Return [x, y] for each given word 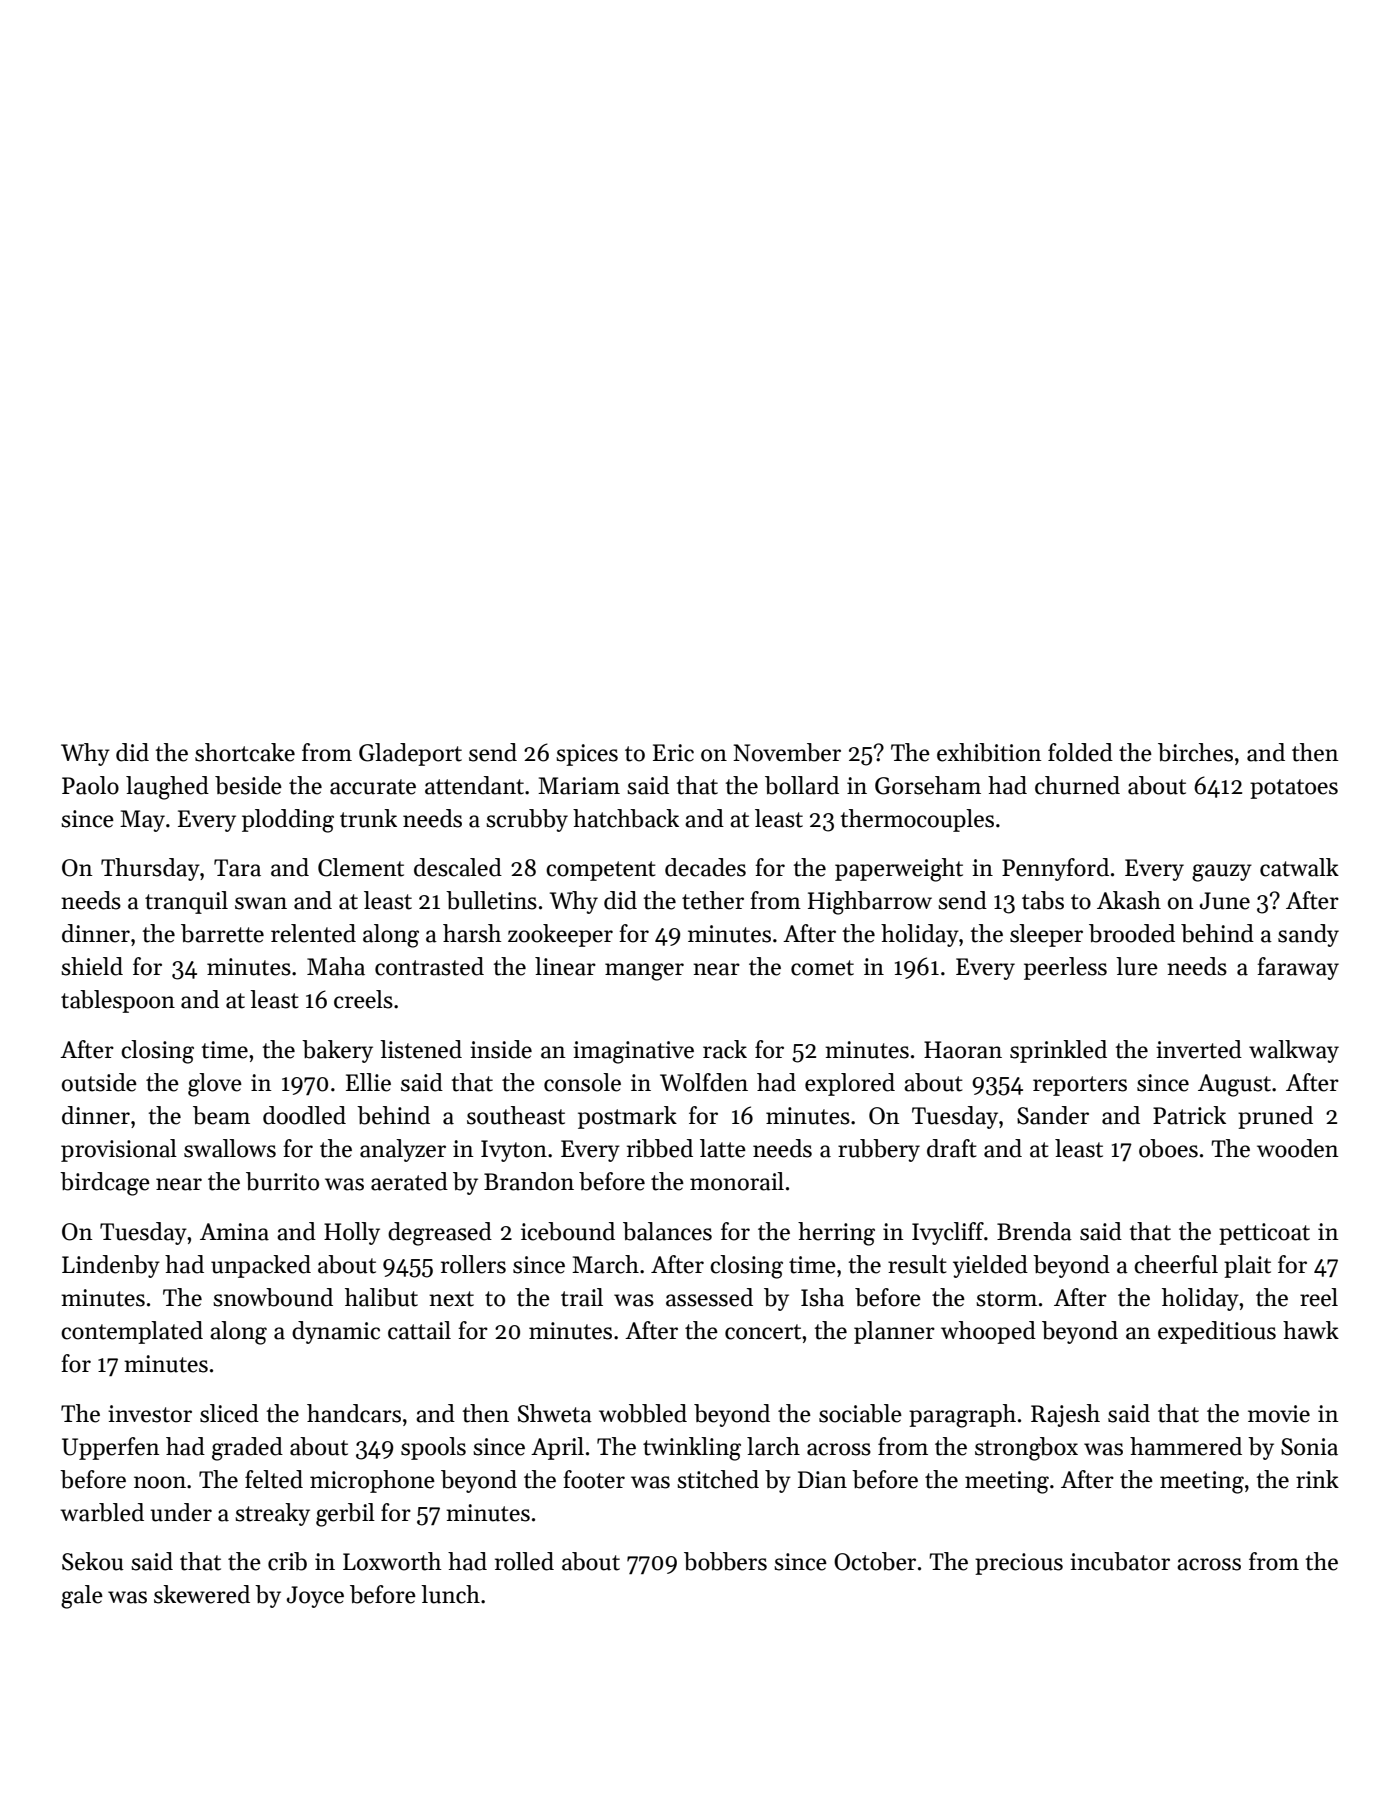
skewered [202, 1594]
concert [763, 1332]
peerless [1065, 968]
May [142, 821]
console [582, 1082]
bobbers [725, 1561]
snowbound [273, 1297]
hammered [1186, 1446]
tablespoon [118, 1001]
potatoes [1294, 789]
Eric [673, 753]
